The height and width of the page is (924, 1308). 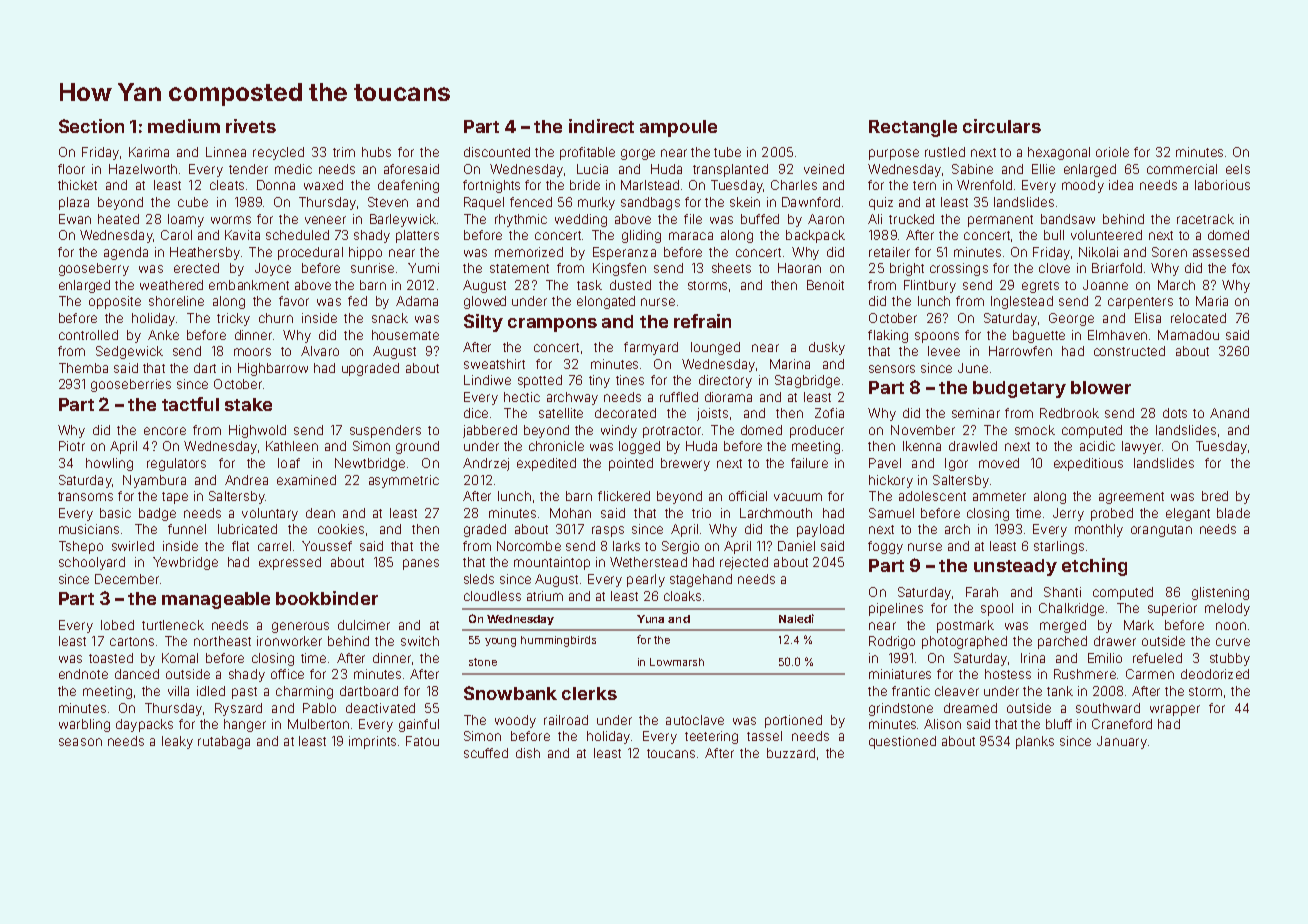 I want to click on January, so click(x=1122, y=742).
